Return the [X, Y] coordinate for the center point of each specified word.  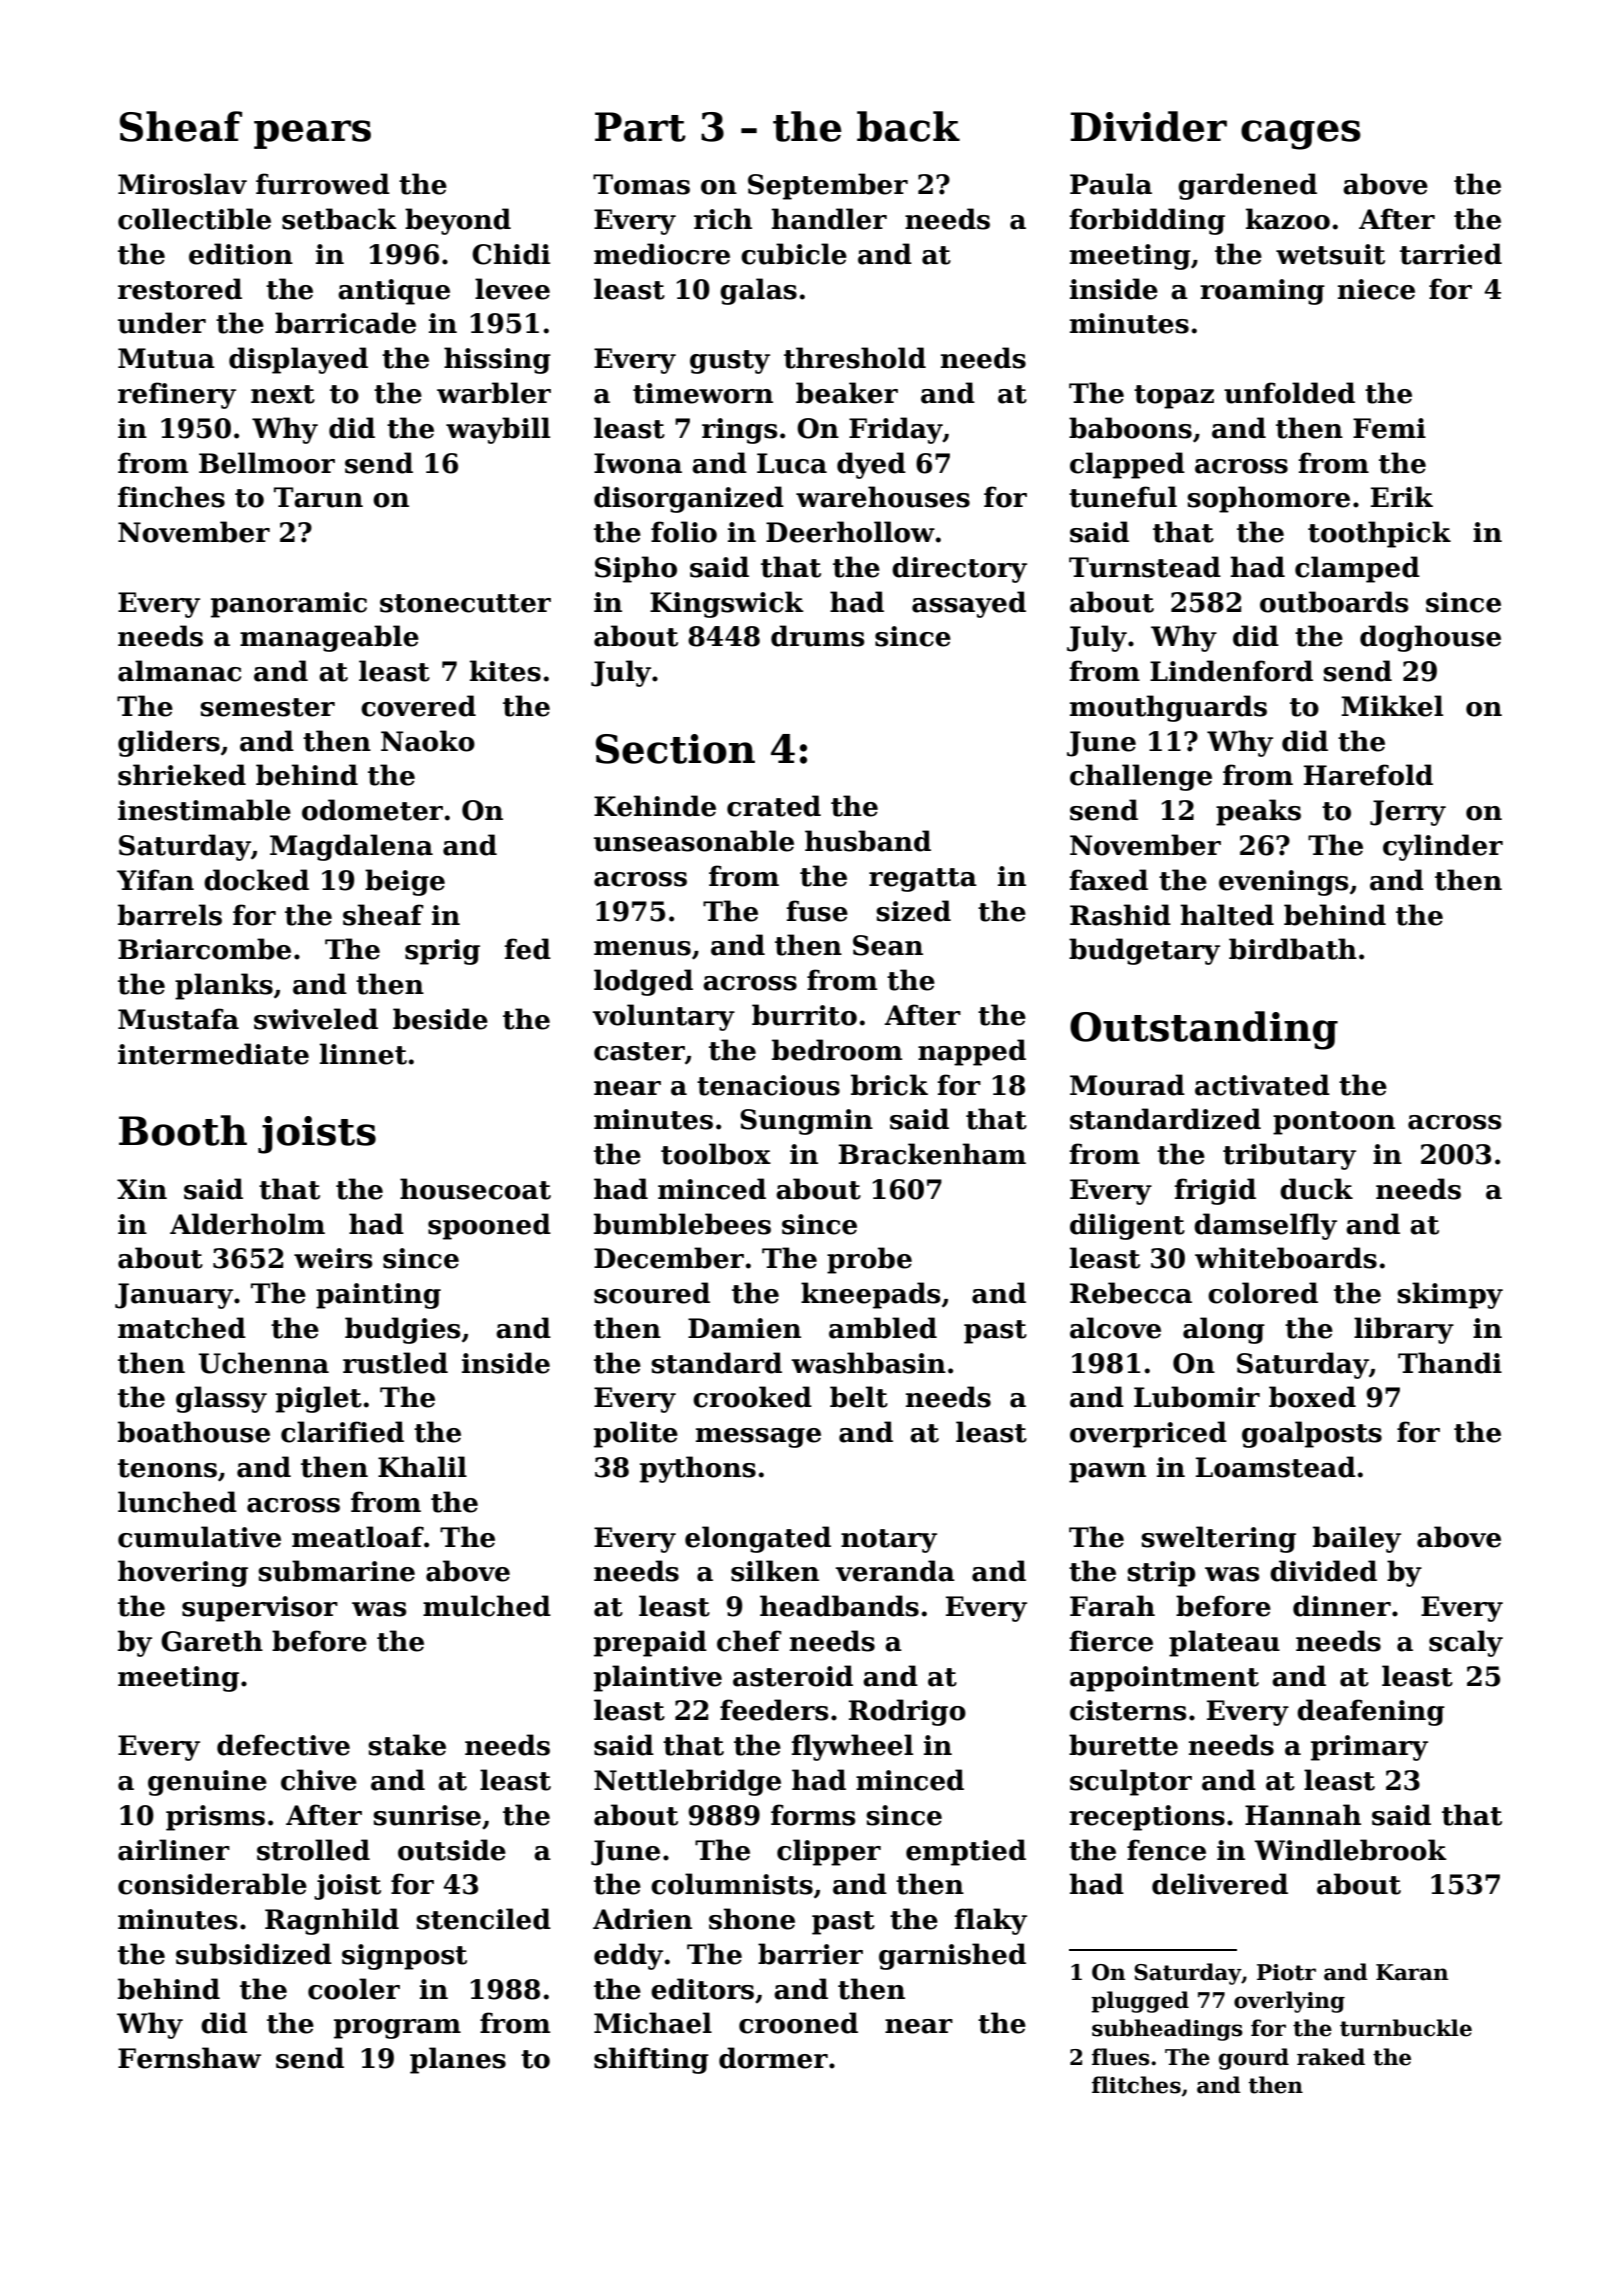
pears [312, 134]
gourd [1254, 2059]
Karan [1412, 1972]
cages [1301, 135]
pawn [1107, 1473]
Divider [1148, 126]
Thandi [1450, 1363]
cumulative [199, 1537]
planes [458, 2060]
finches [171, 497]
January [174, 1296]
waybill [498, 430]
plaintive [658, 1678]
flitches [1136, 2085]
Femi [1389, 428]
